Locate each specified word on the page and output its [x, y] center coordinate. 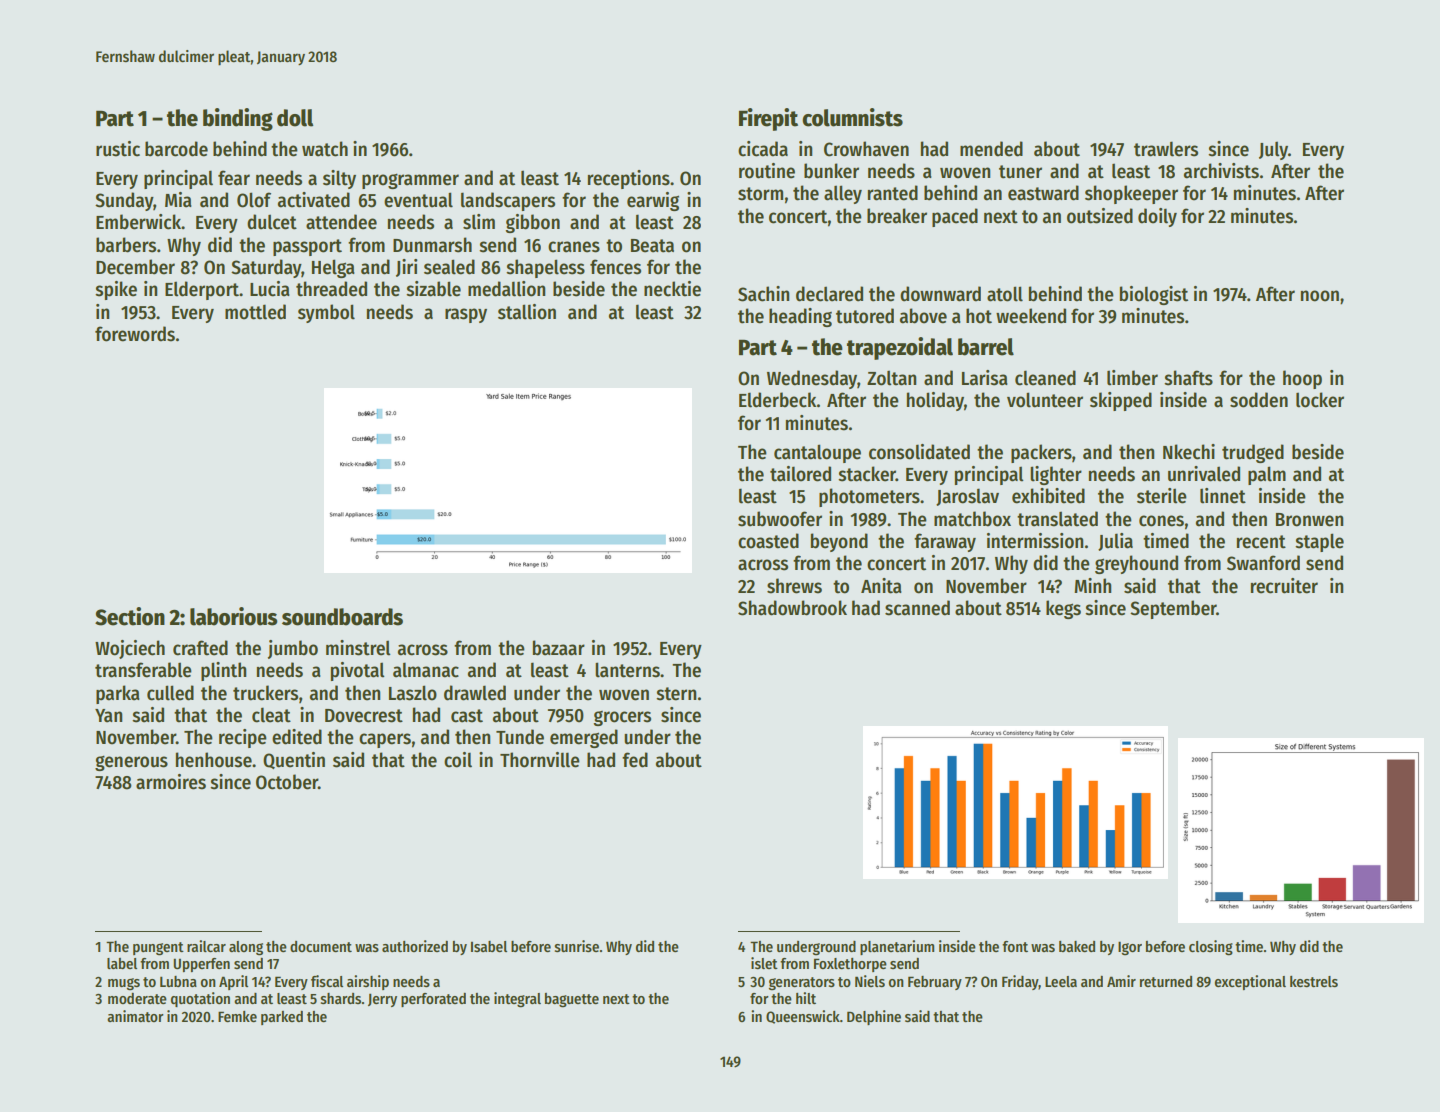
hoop [1302, 379]
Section [130, 616]
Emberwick [139, 222]
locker [1320, 400]
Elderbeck [778, 400]
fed [635, 760]
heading [800, 317]
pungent [158, 949]
